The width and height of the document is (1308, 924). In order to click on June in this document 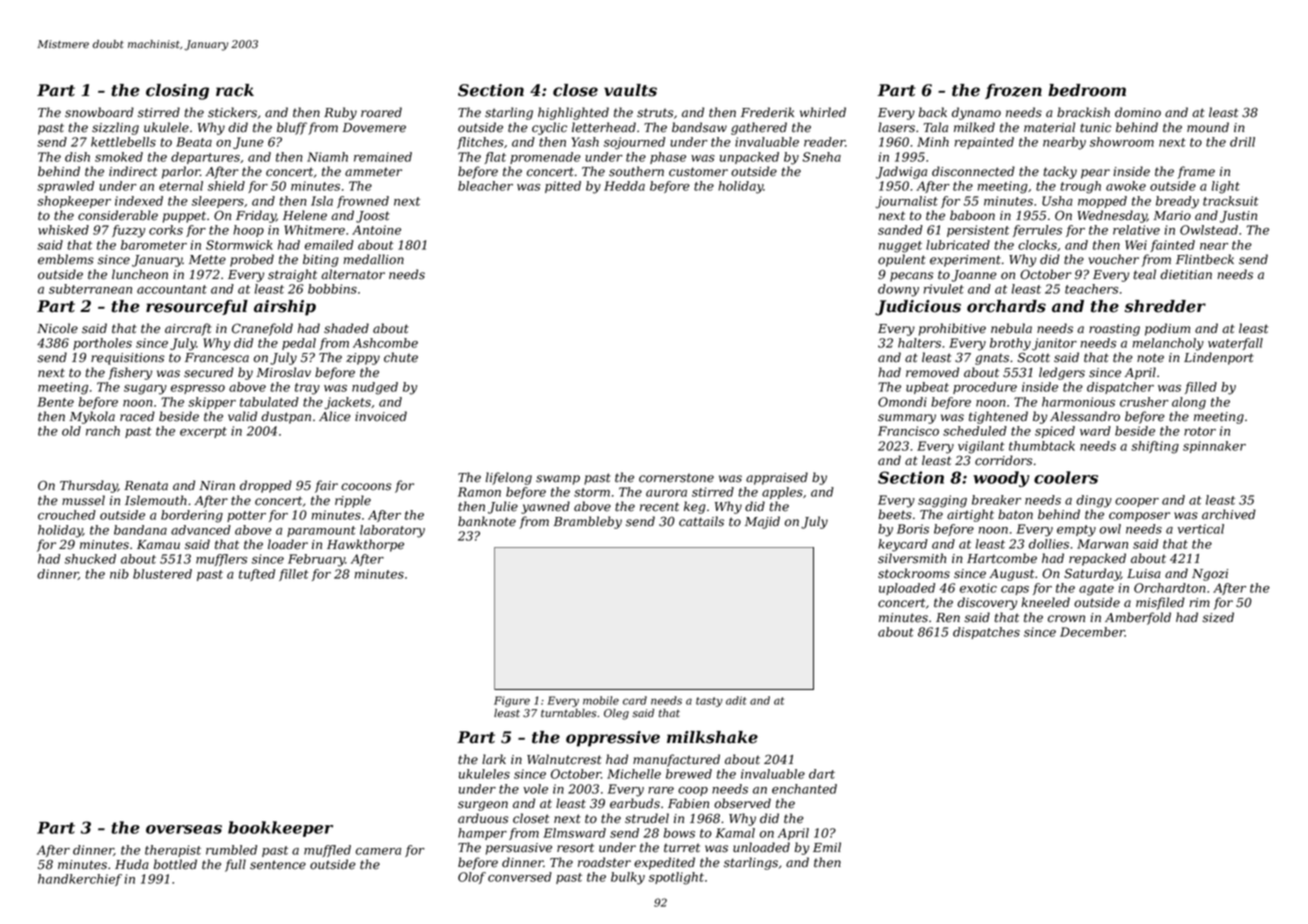, I will do `click(248, 143)`.
